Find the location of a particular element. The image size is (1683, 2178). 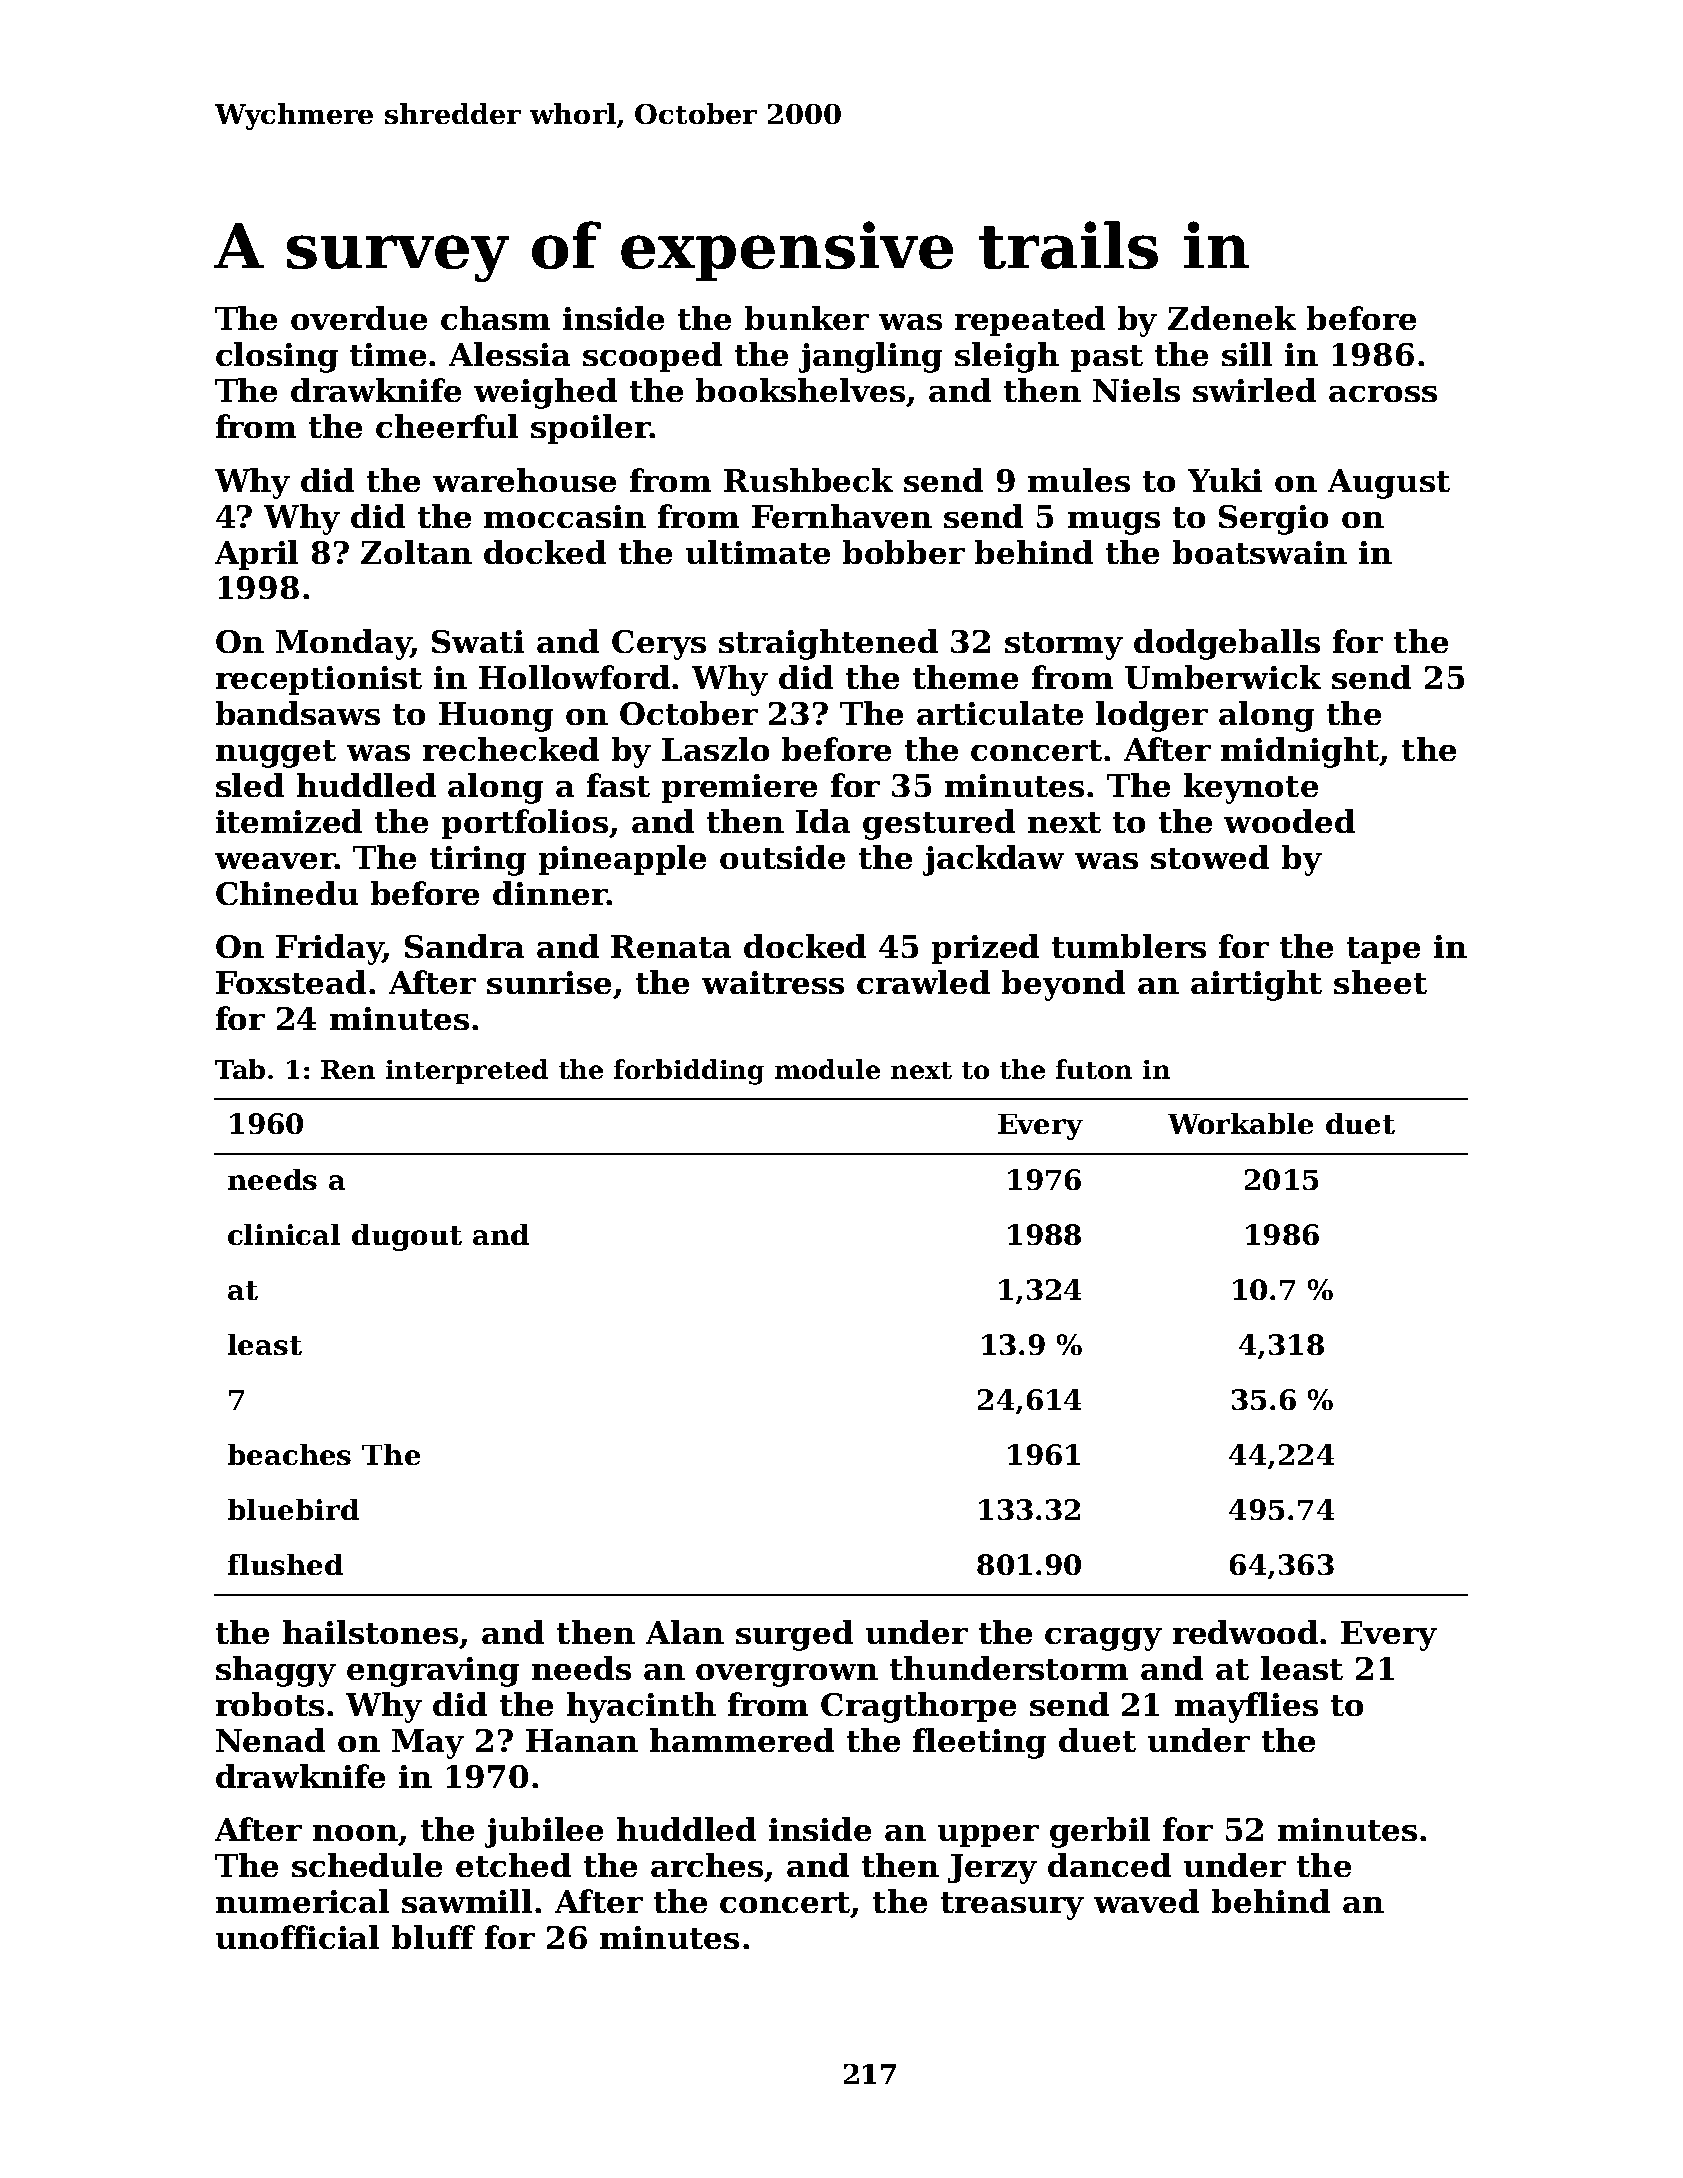

prized is located at coordinates (985, 949).
